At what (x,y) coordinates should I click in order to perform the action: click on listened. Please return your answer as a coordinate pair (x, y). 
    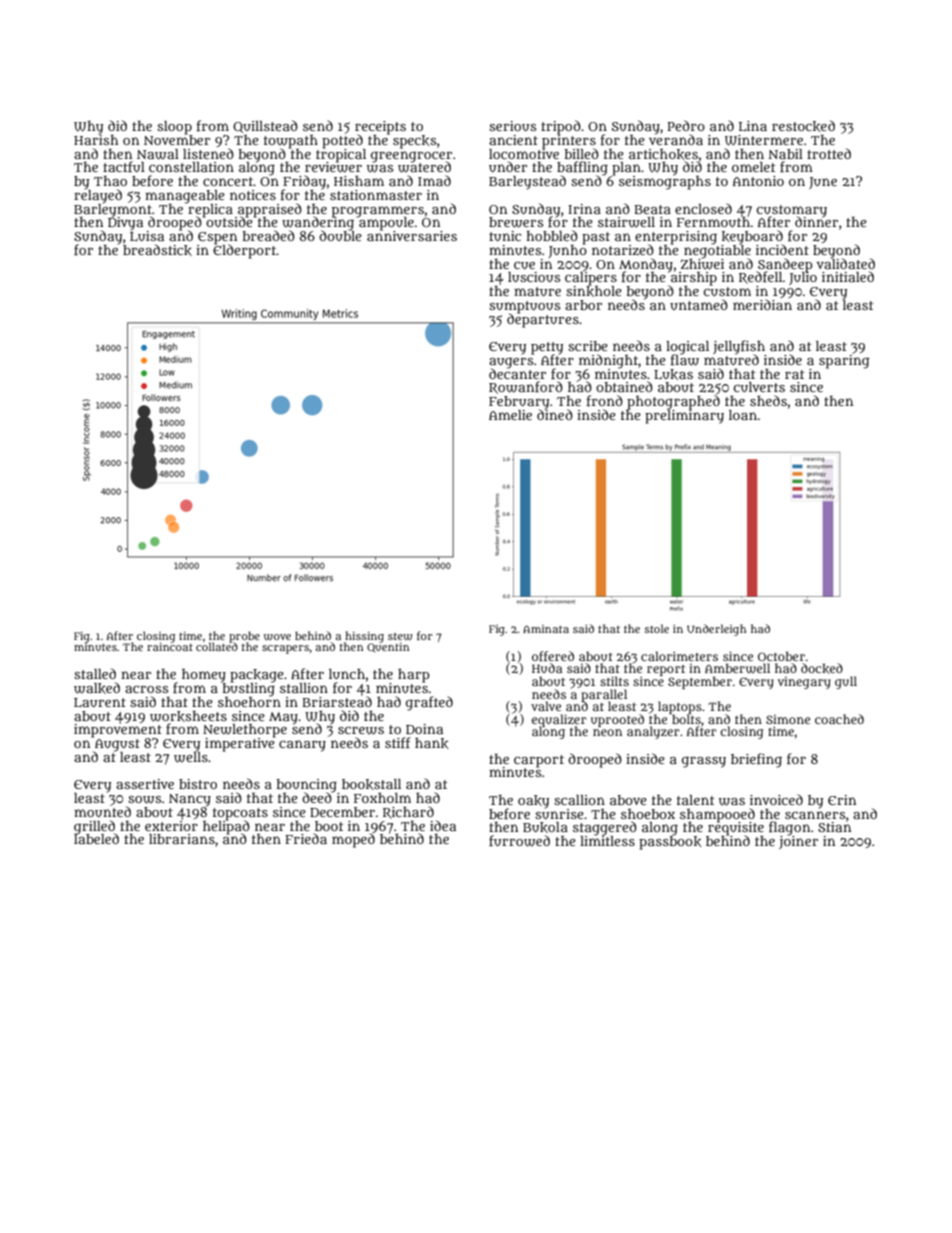
    Looking at the image, I should click on (208, 153).
